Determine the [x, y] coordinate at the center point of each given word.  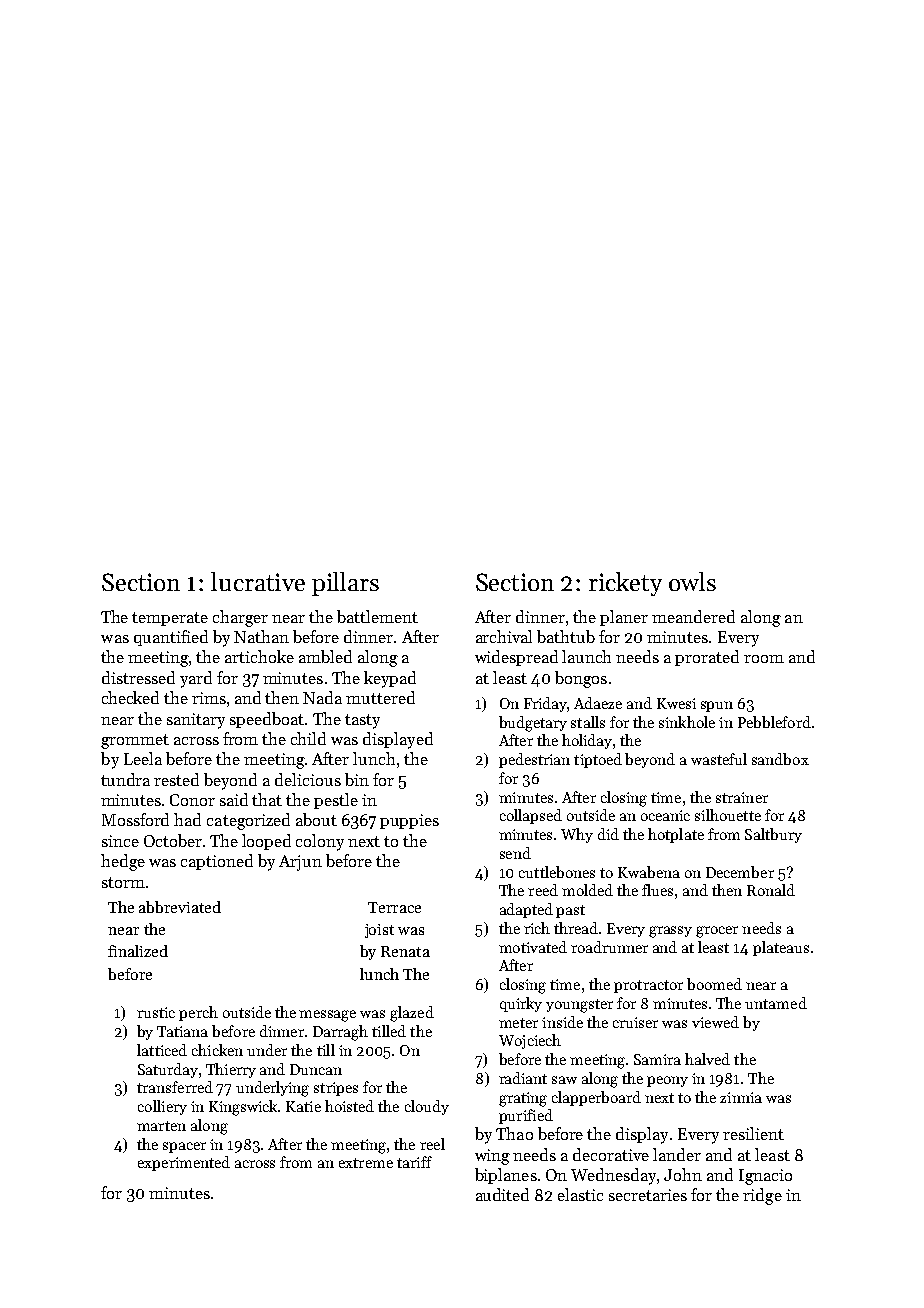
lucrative [258, 581]
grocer [717, 932]
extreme [366, 1163]
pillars [345, 584]
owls [692, 581]
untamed [776, 1003]
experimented [184, 1163]
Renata [405, 951]
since [120, 841]
